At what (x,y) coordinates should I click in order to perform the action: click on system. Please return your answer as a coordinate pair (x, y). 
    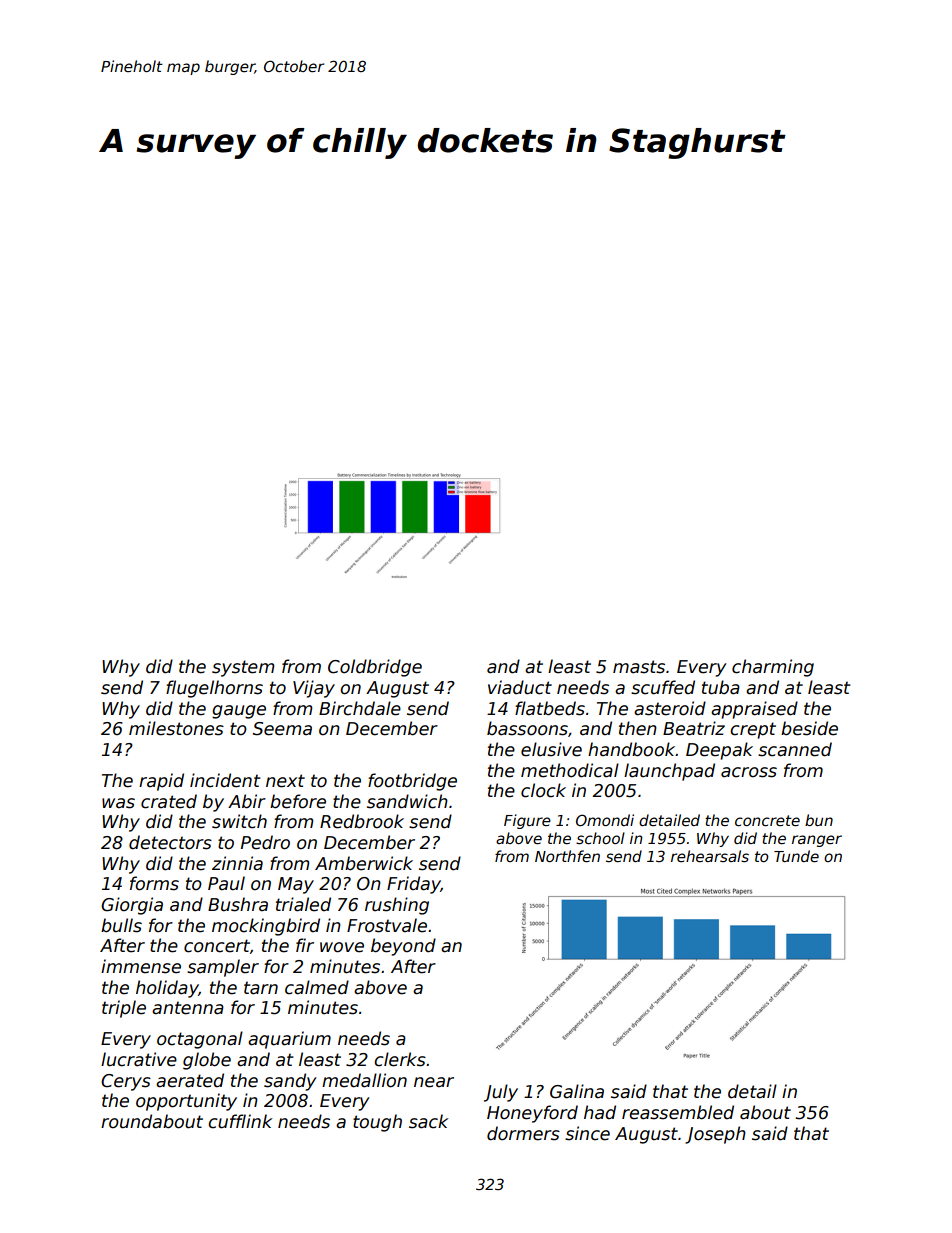
    Looking at the image, I should click on (243, 668).
